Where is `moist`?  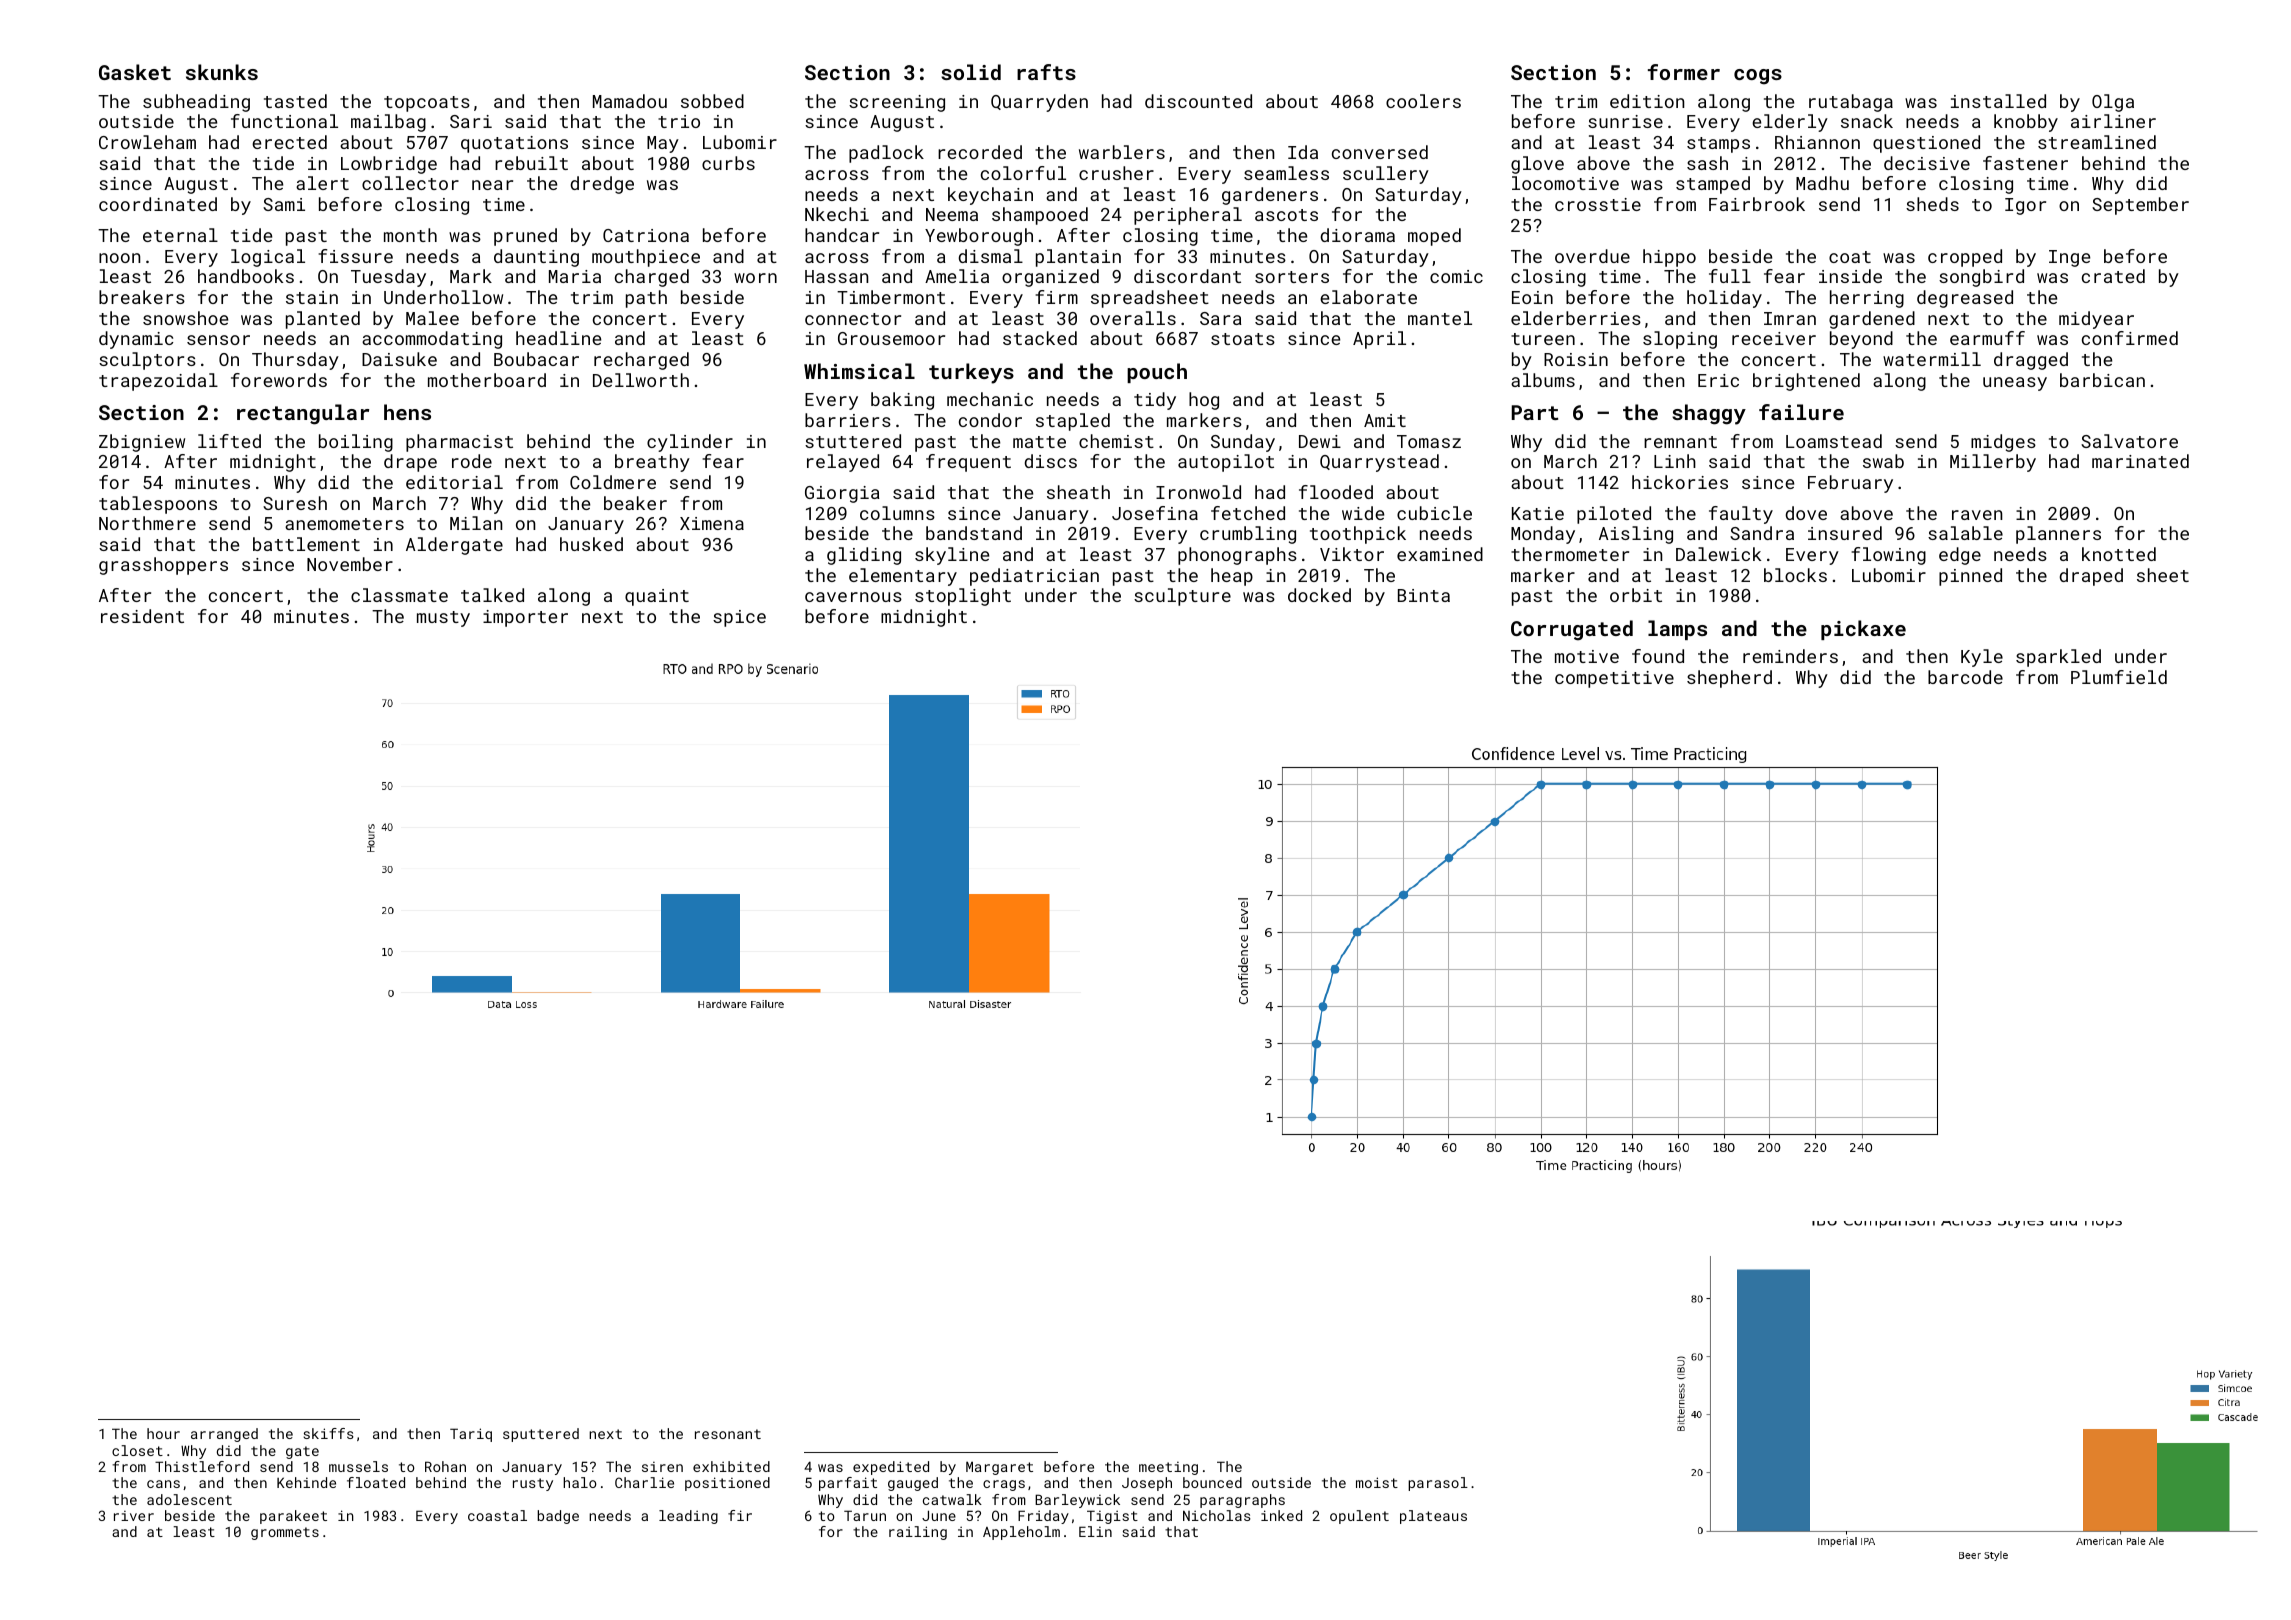
moist is located at coordinates (1377, 1482).
